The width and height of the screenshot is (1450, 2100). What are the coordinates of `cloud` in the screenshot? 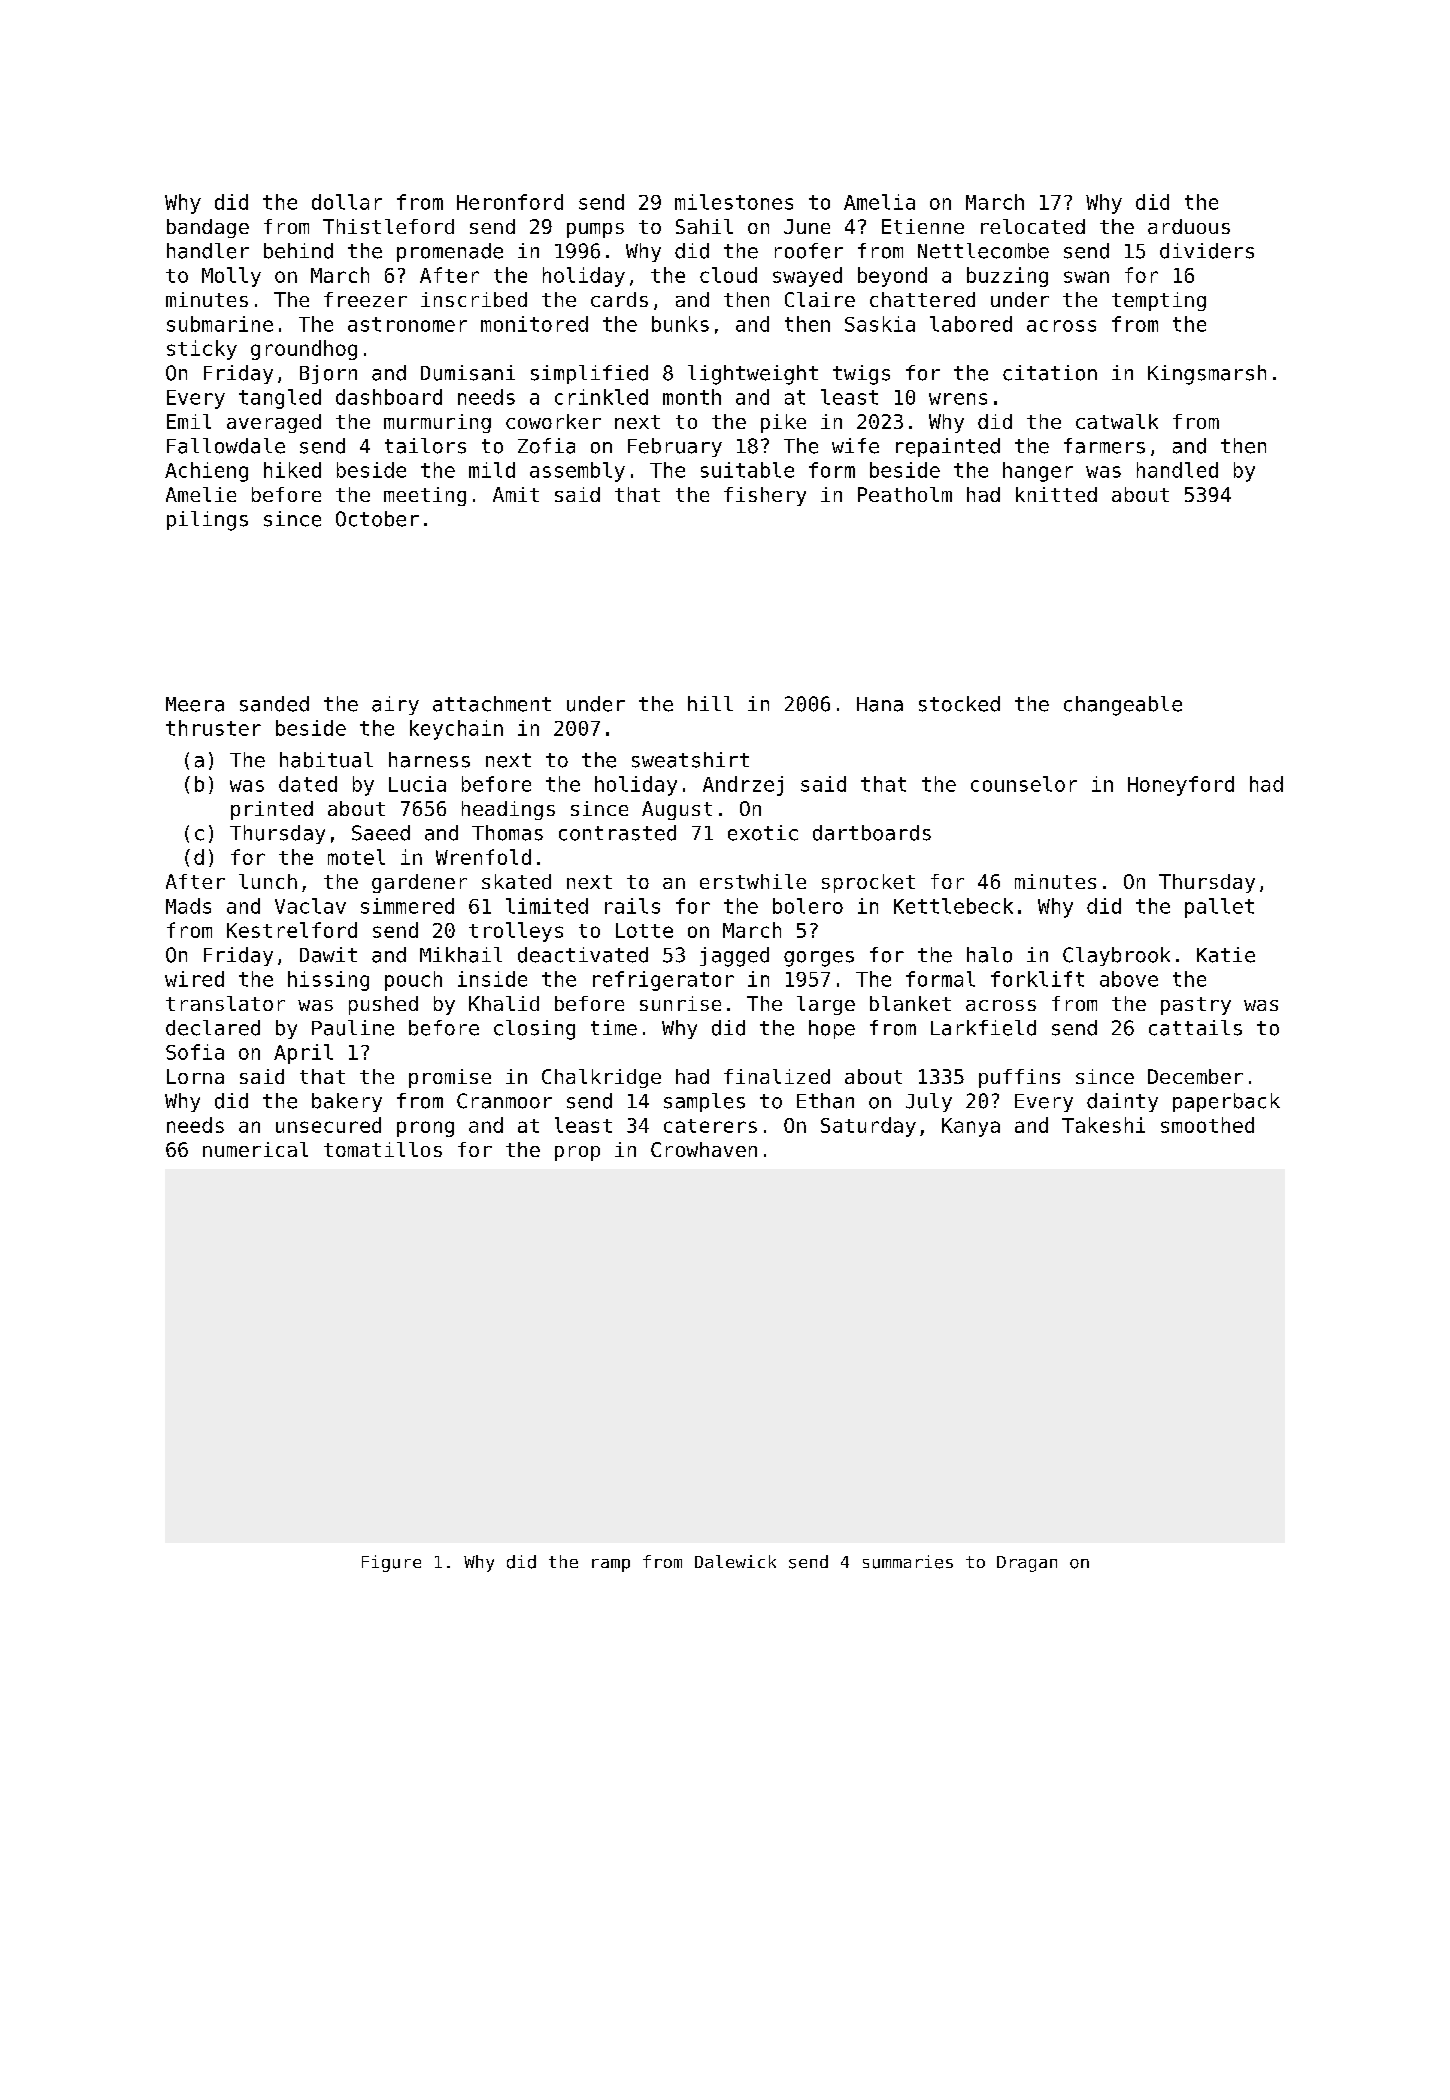 It's located at (728, 275).
